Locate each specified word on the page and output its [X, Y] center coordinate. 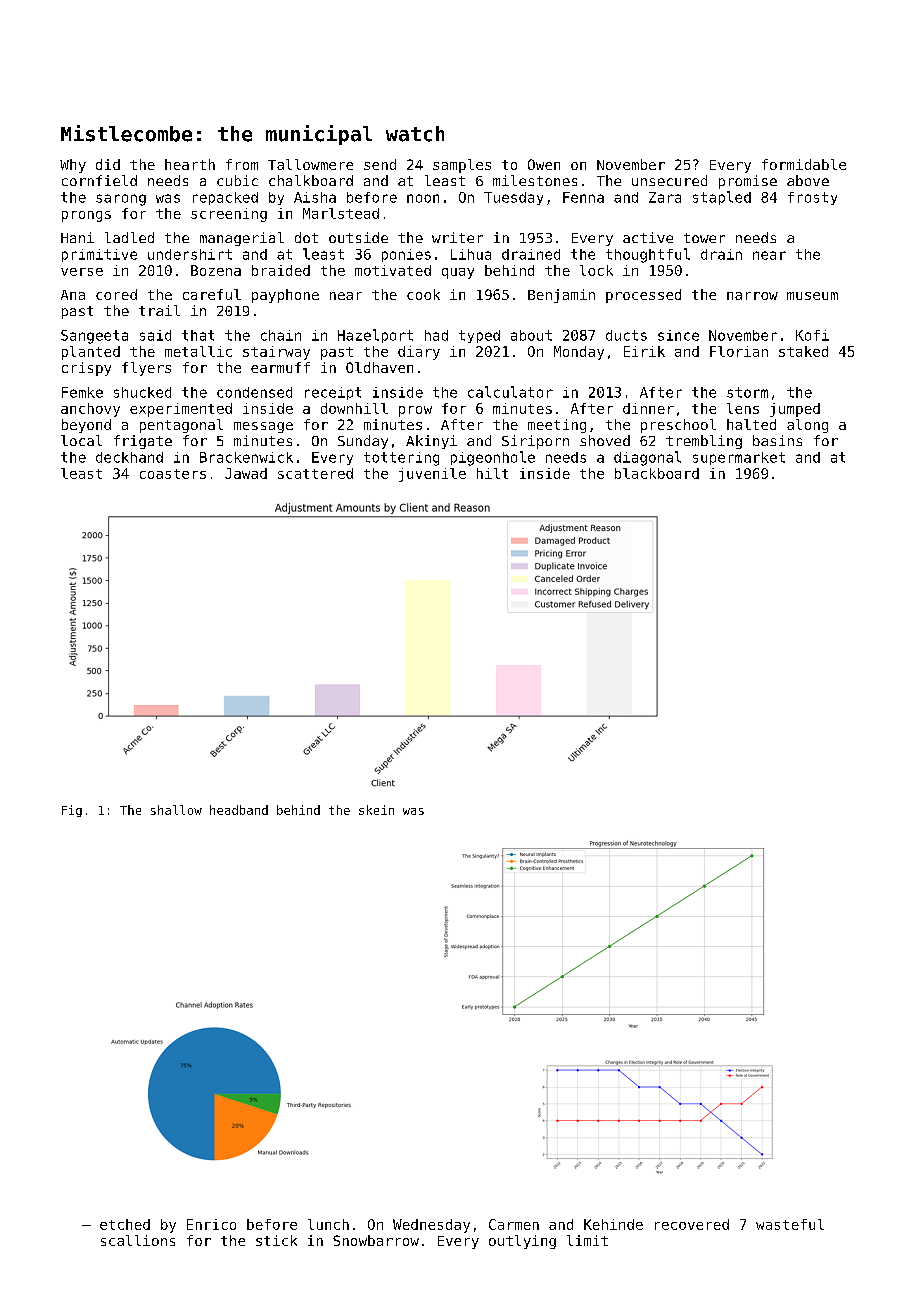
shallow [176, 810]
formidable [804, 164]
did [108, 164]
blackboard [657, 473]
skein [376, 810]
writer [457, 237]
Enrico [211, 1224]
